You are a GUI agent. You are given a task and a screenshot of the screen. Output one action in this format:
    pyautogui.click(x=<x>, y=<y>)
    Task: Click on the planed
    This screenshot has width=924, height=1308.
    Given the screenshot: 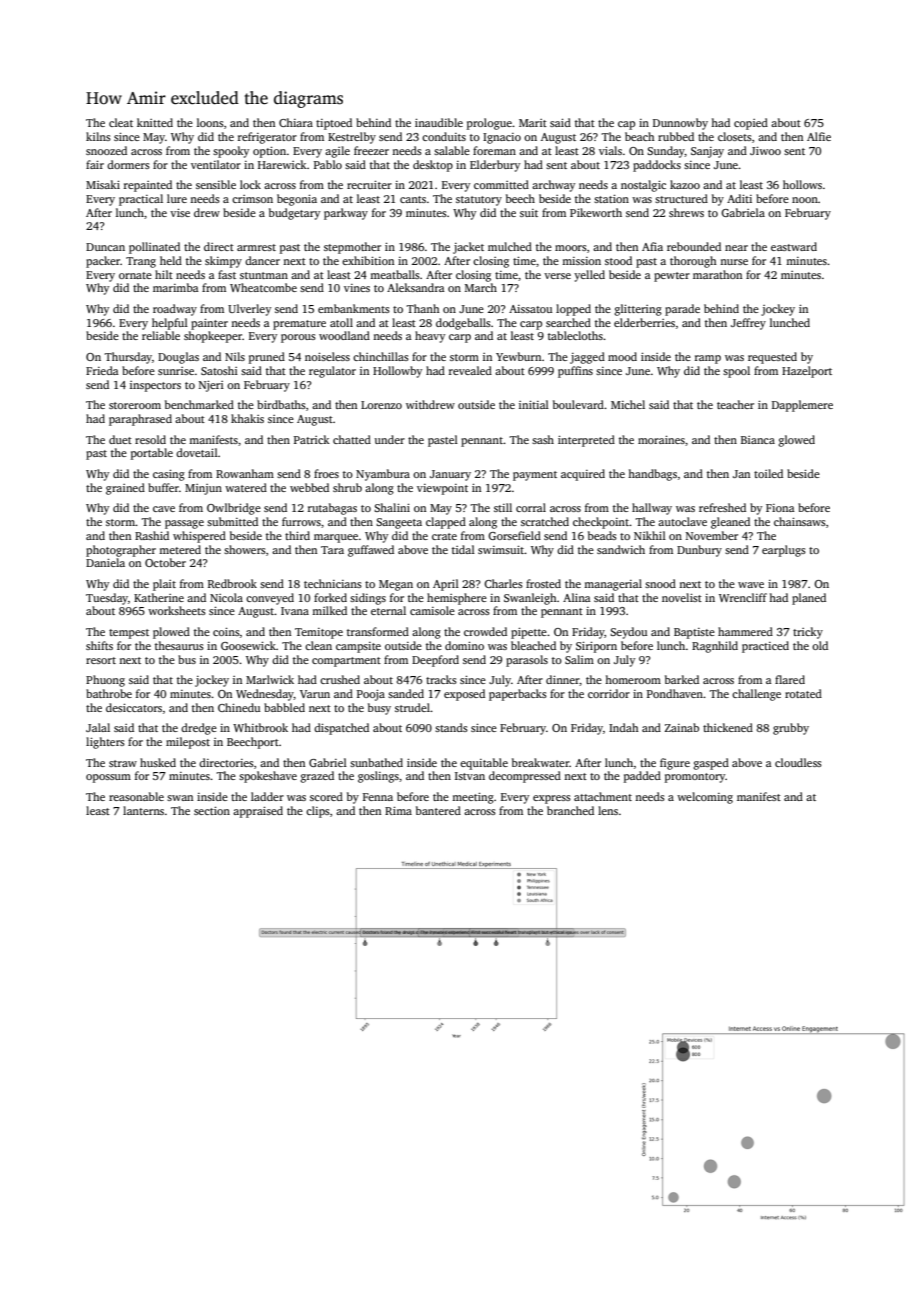 What is the action you would take?
    pyautogui.click(x=809, y=599)
